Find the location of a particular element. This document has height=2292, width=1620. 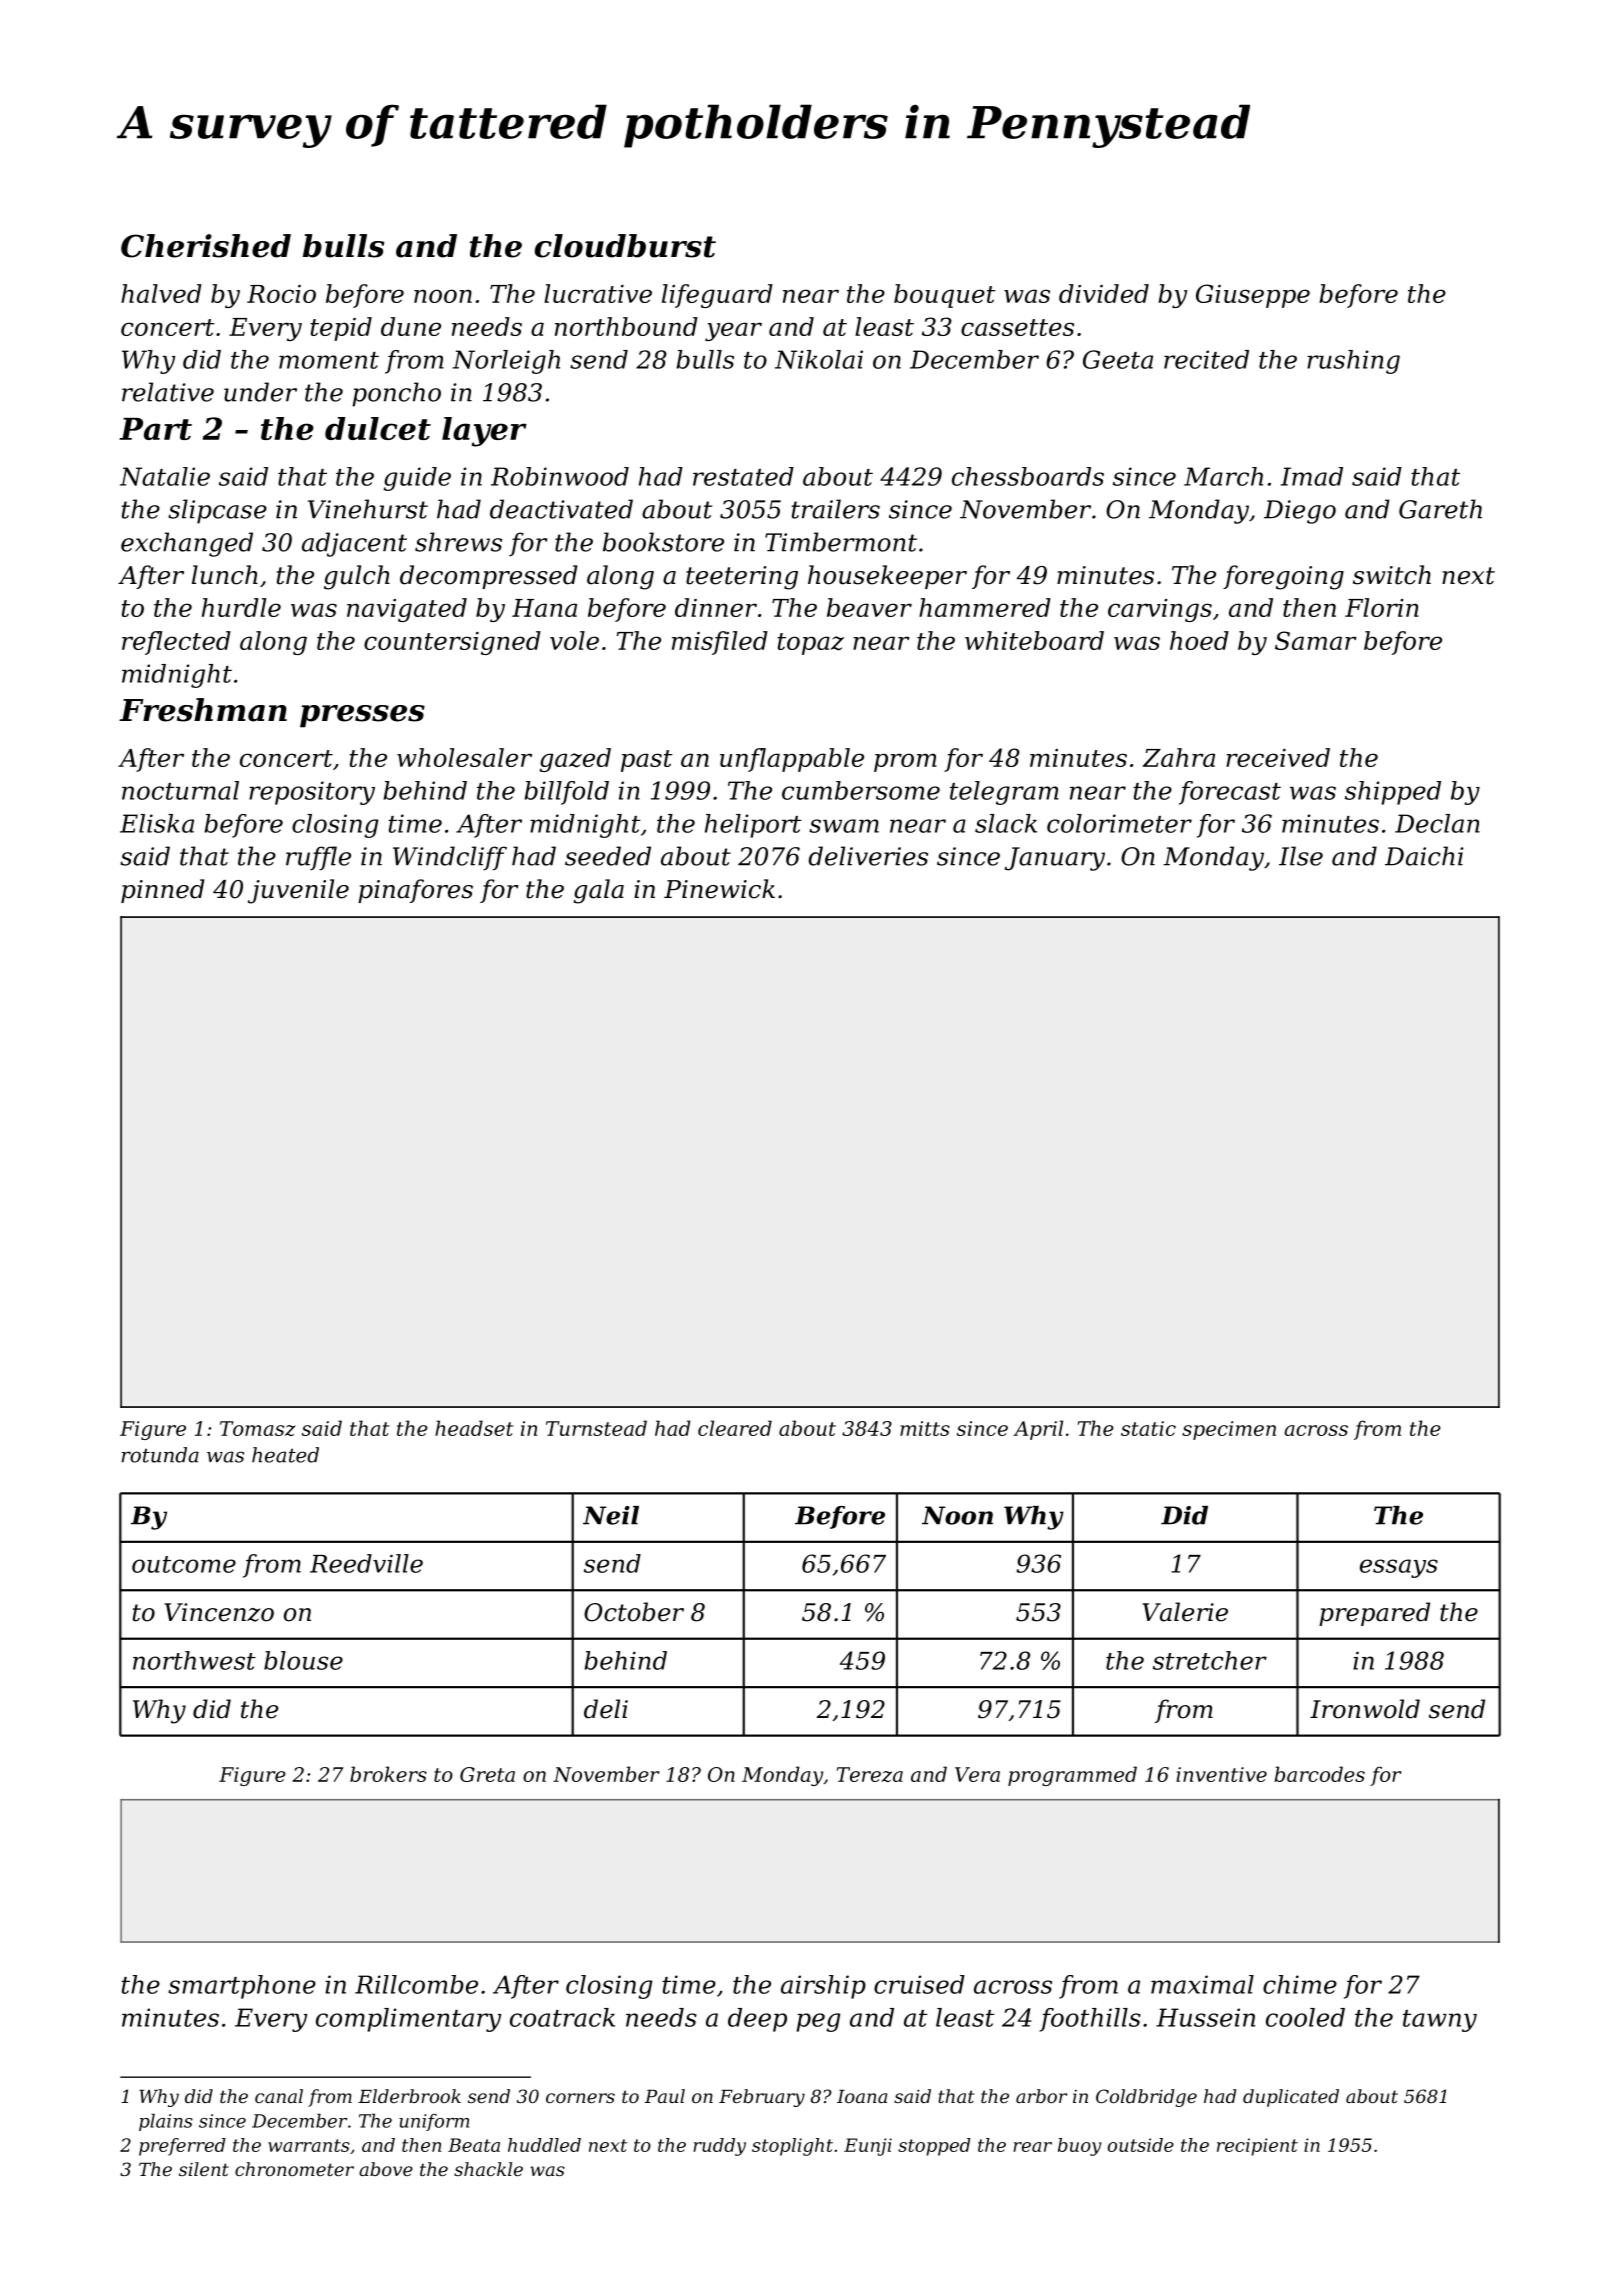

pinafores is located at coordinates (415, 891).
